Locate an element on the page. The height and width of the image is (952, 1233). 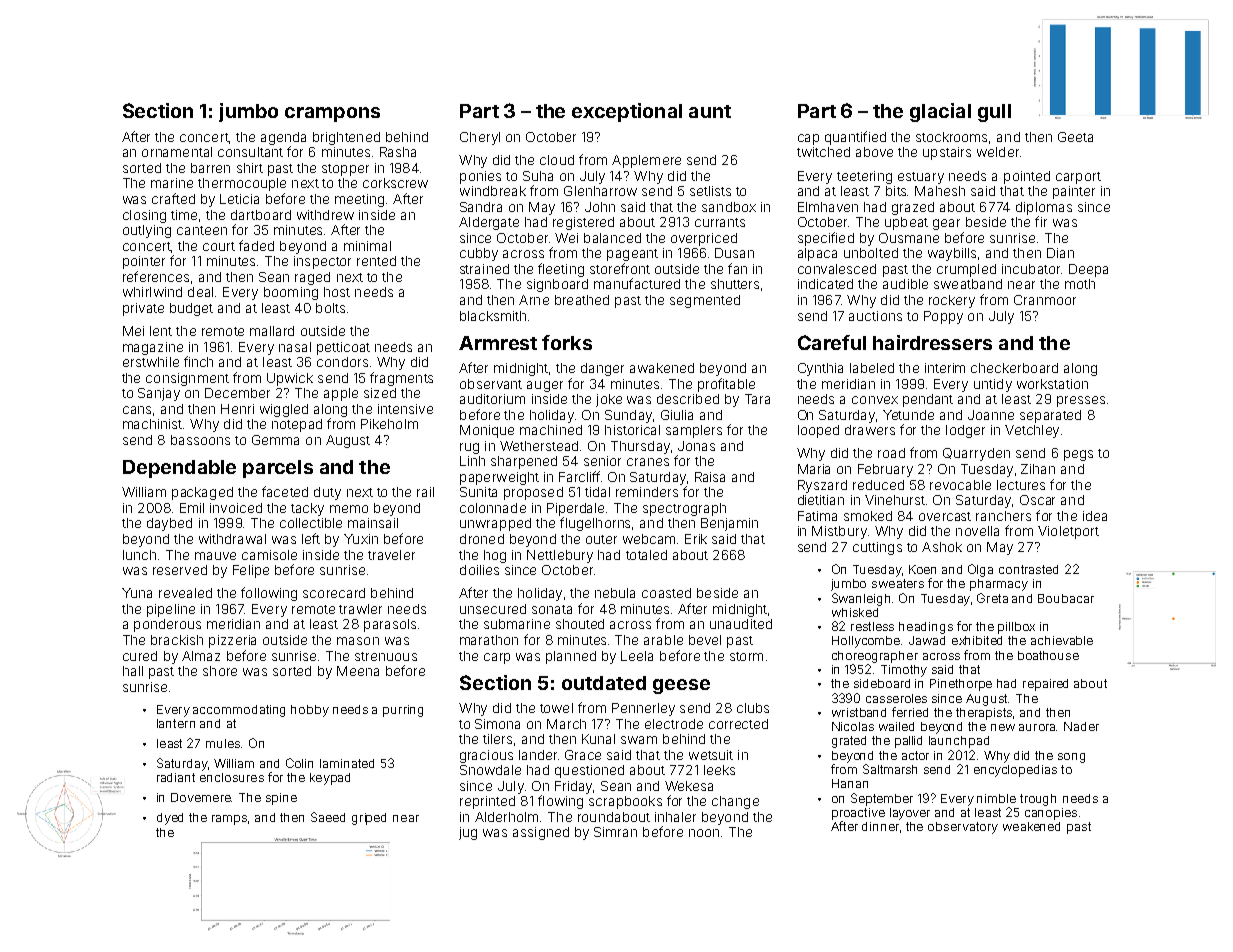
Yuna is located at coordinates (137, 593).
